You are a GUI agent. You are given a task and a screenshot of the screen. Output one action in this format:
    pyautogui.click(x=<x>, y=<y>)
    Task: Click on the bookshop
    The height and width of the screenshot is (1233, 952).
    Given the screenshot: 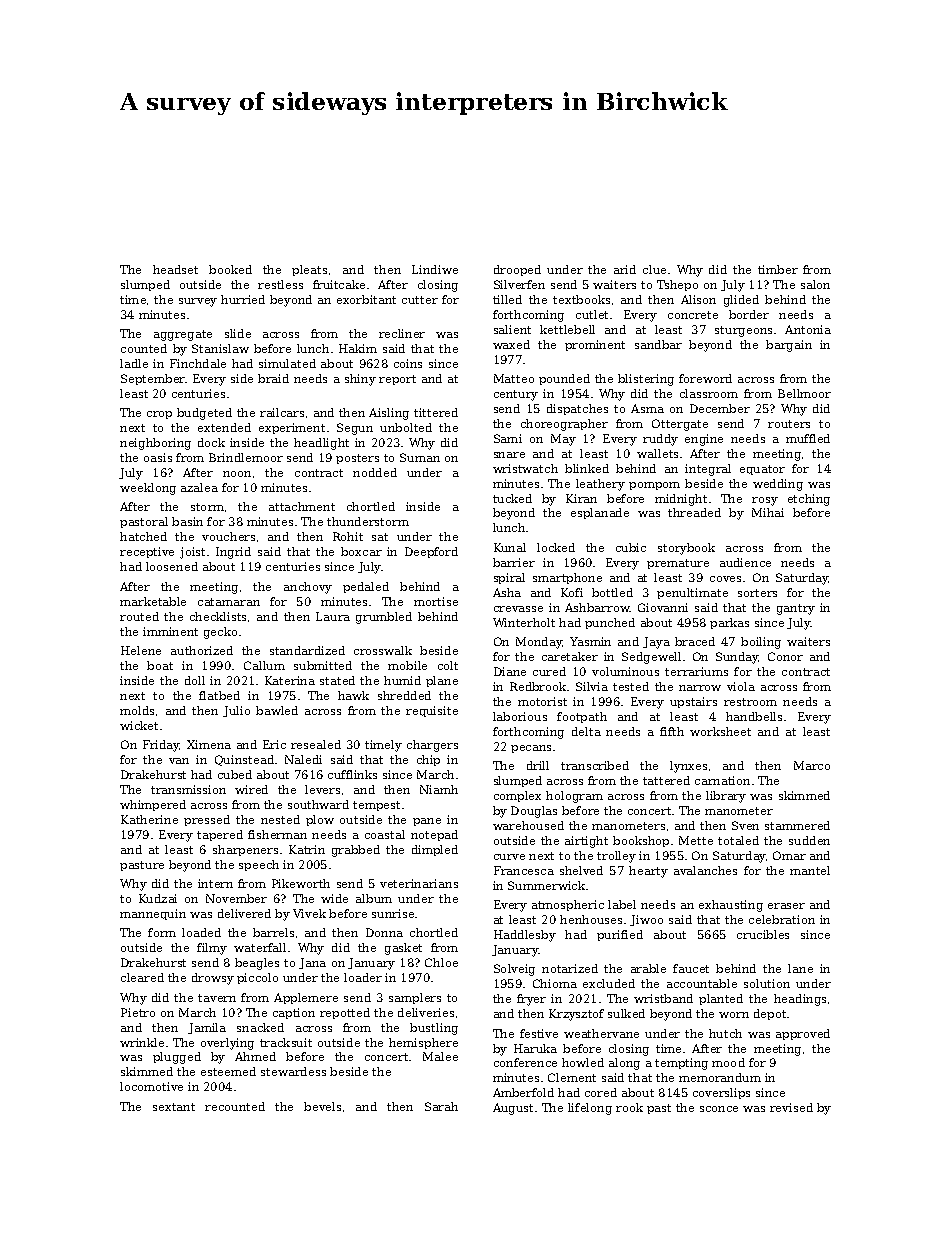 What is the action you would take?
    pyautogui.click(x=641, y=841)
